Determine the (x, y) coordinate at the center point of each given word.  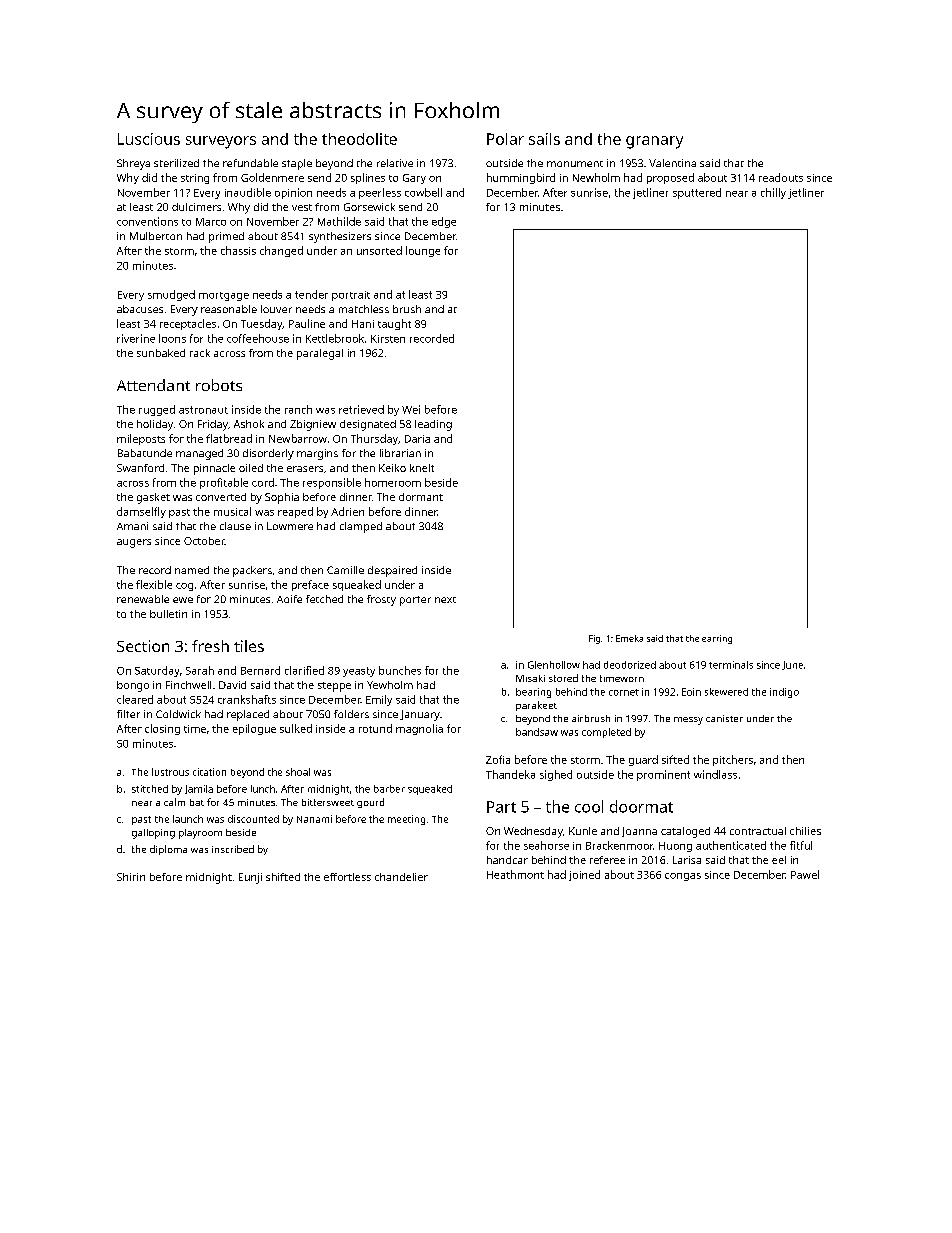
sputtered (697, 193)
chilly (773, 193)
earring (717, 639)
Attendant (153, 385)
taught (394, 324)
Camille (345, 570)
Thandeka (510, 774)
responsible (332, 483)
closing (162, 729)
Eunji (250, 878)
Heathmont (515, 874)
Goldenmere (272, 177)
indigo (784, 693)
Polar (505, 139)
